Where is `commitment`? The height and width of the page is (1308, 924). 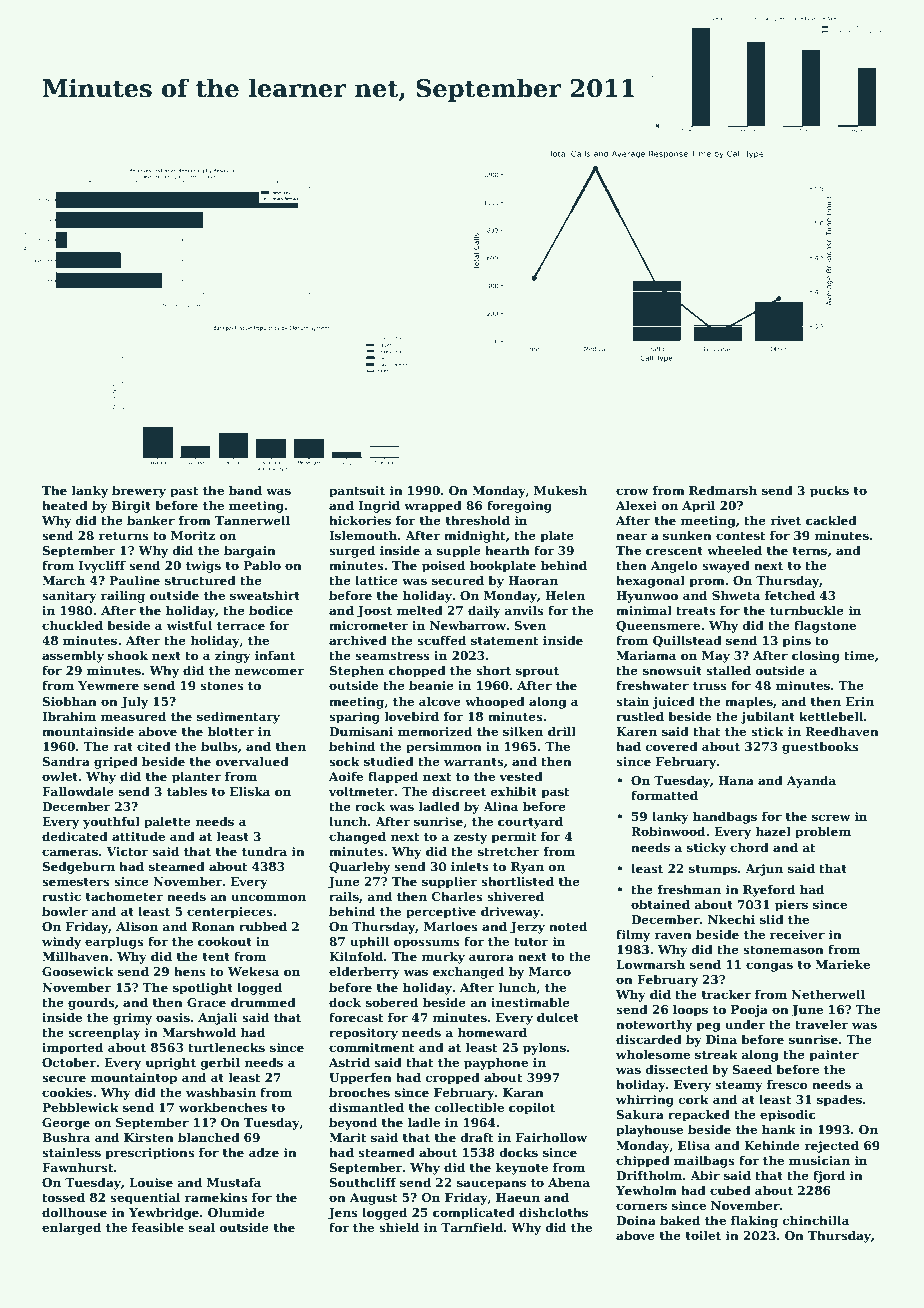
commitment is located at coordinates (372, 1047).
